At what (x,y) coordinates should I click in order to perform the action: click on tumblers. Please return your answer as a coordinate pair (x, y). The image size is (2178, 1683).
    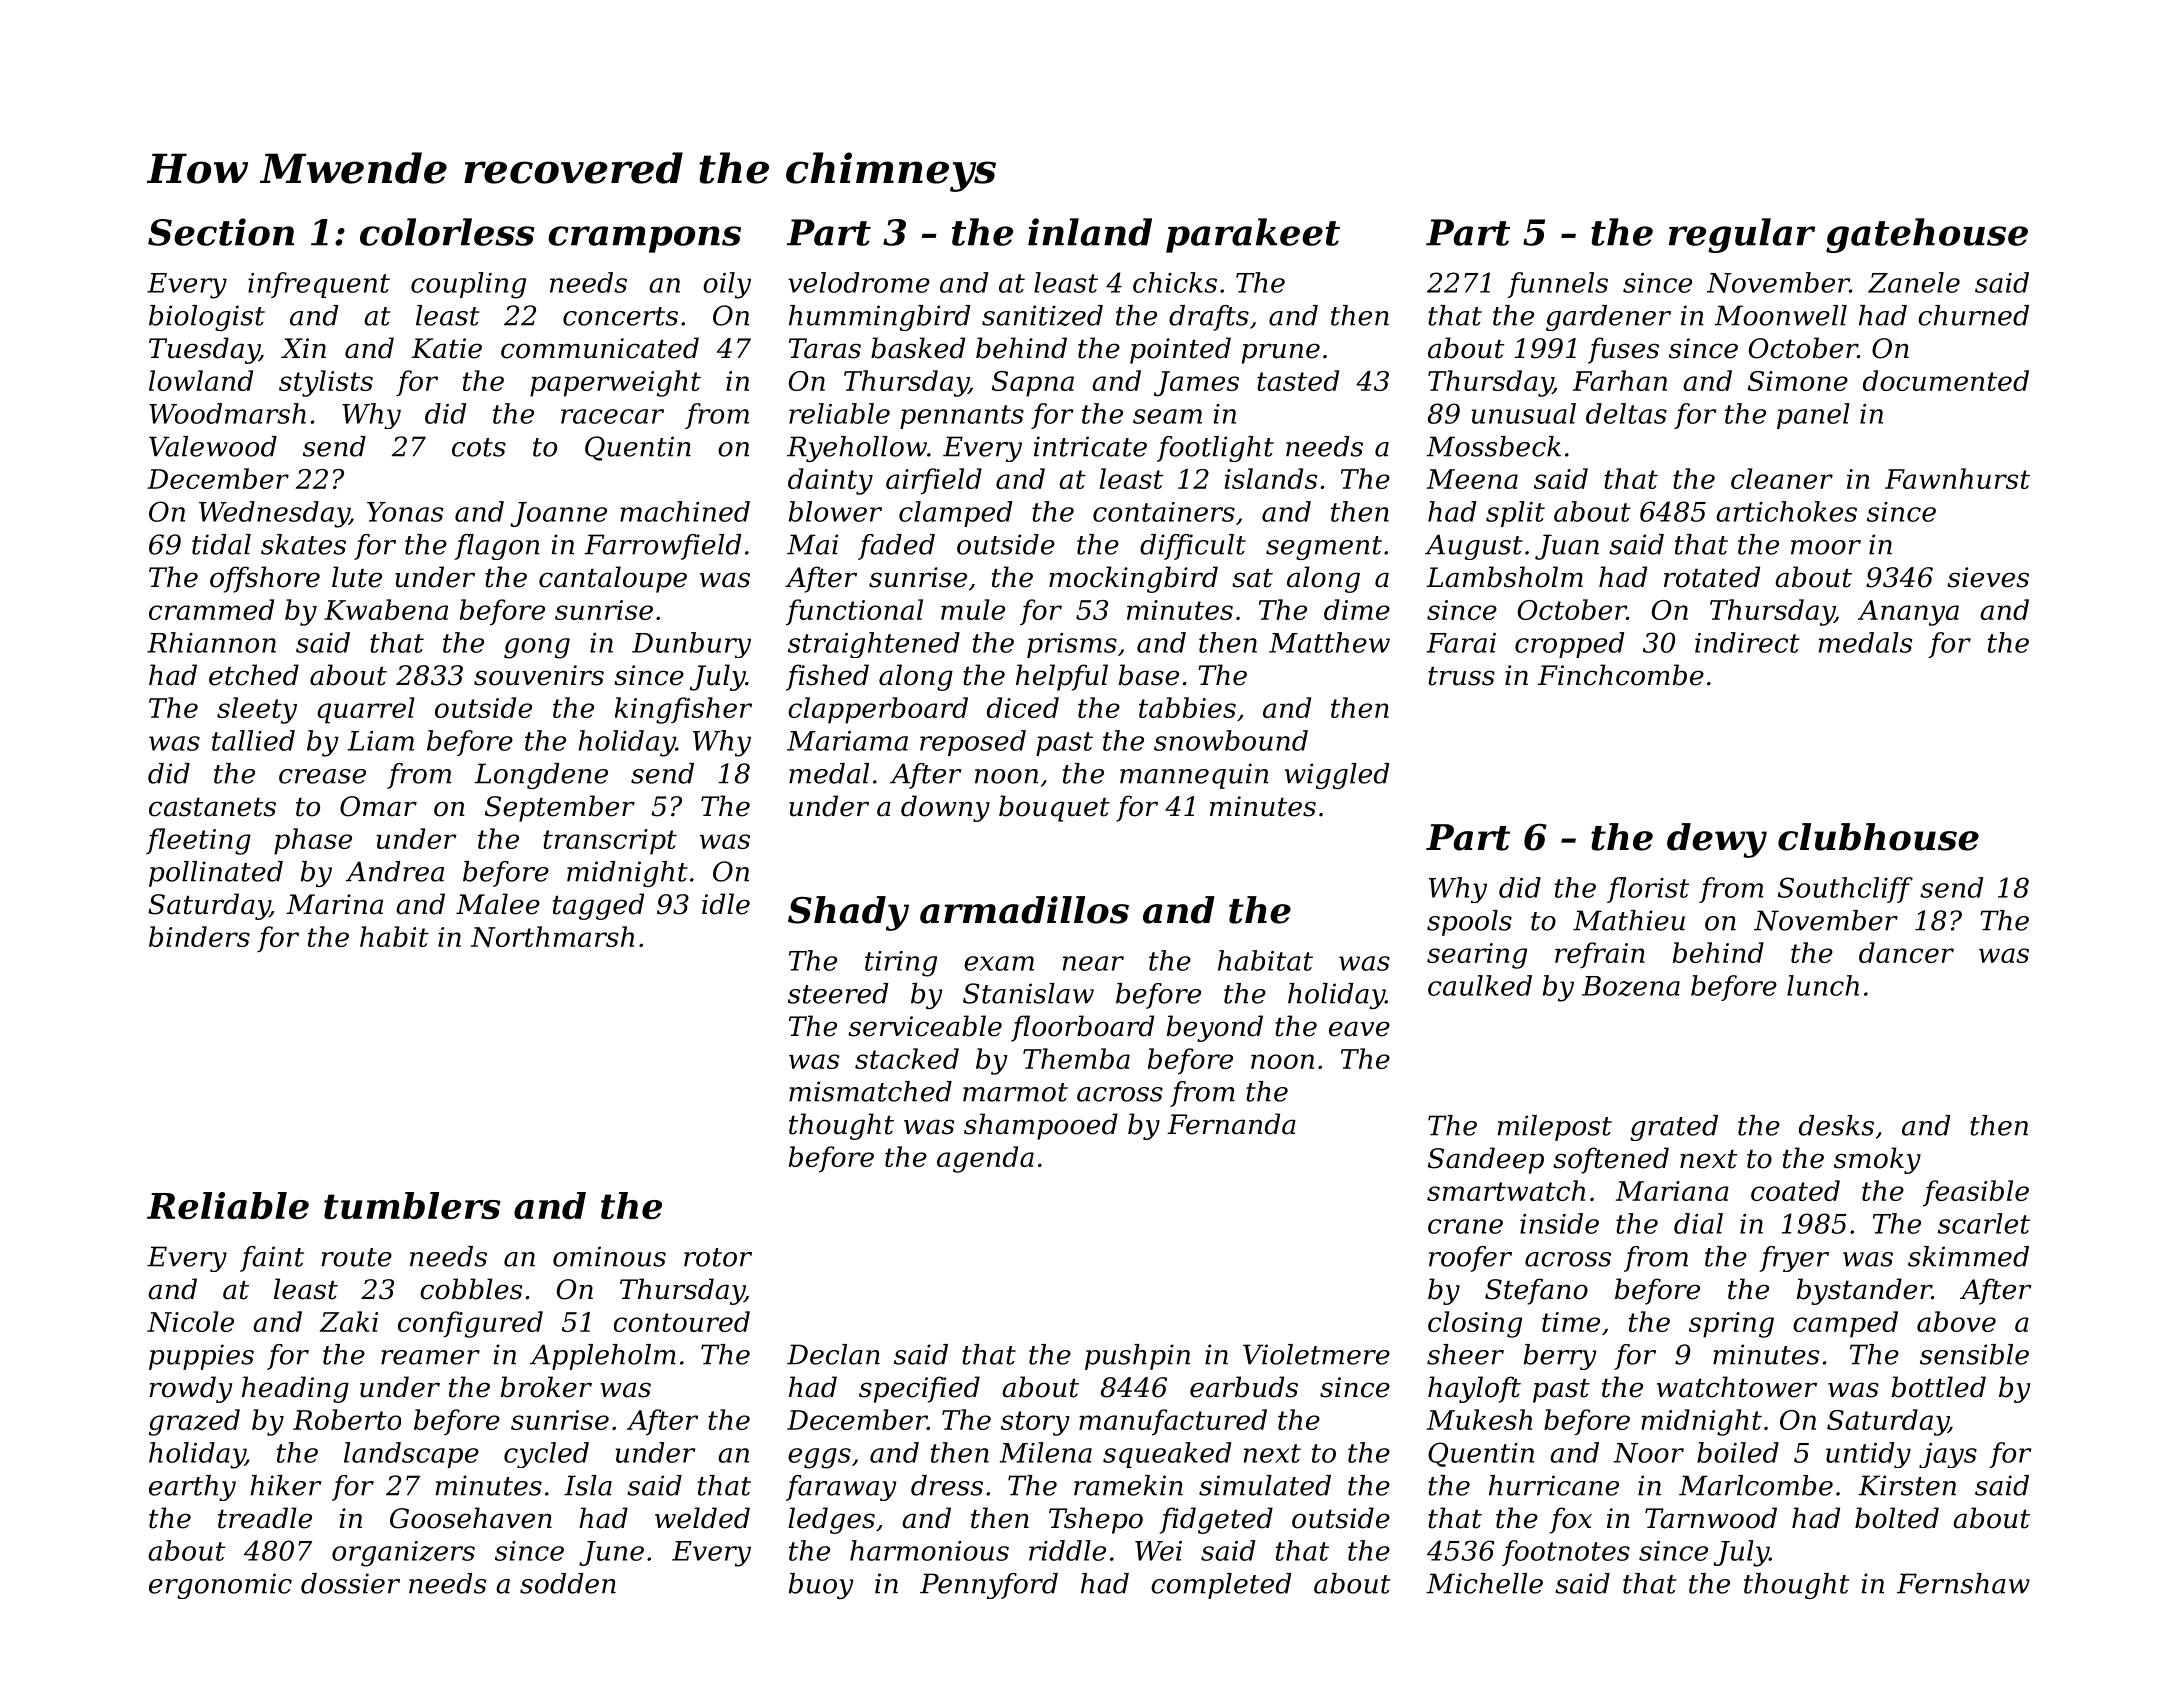
    Looking at the image, I should click on (412, 1205).
